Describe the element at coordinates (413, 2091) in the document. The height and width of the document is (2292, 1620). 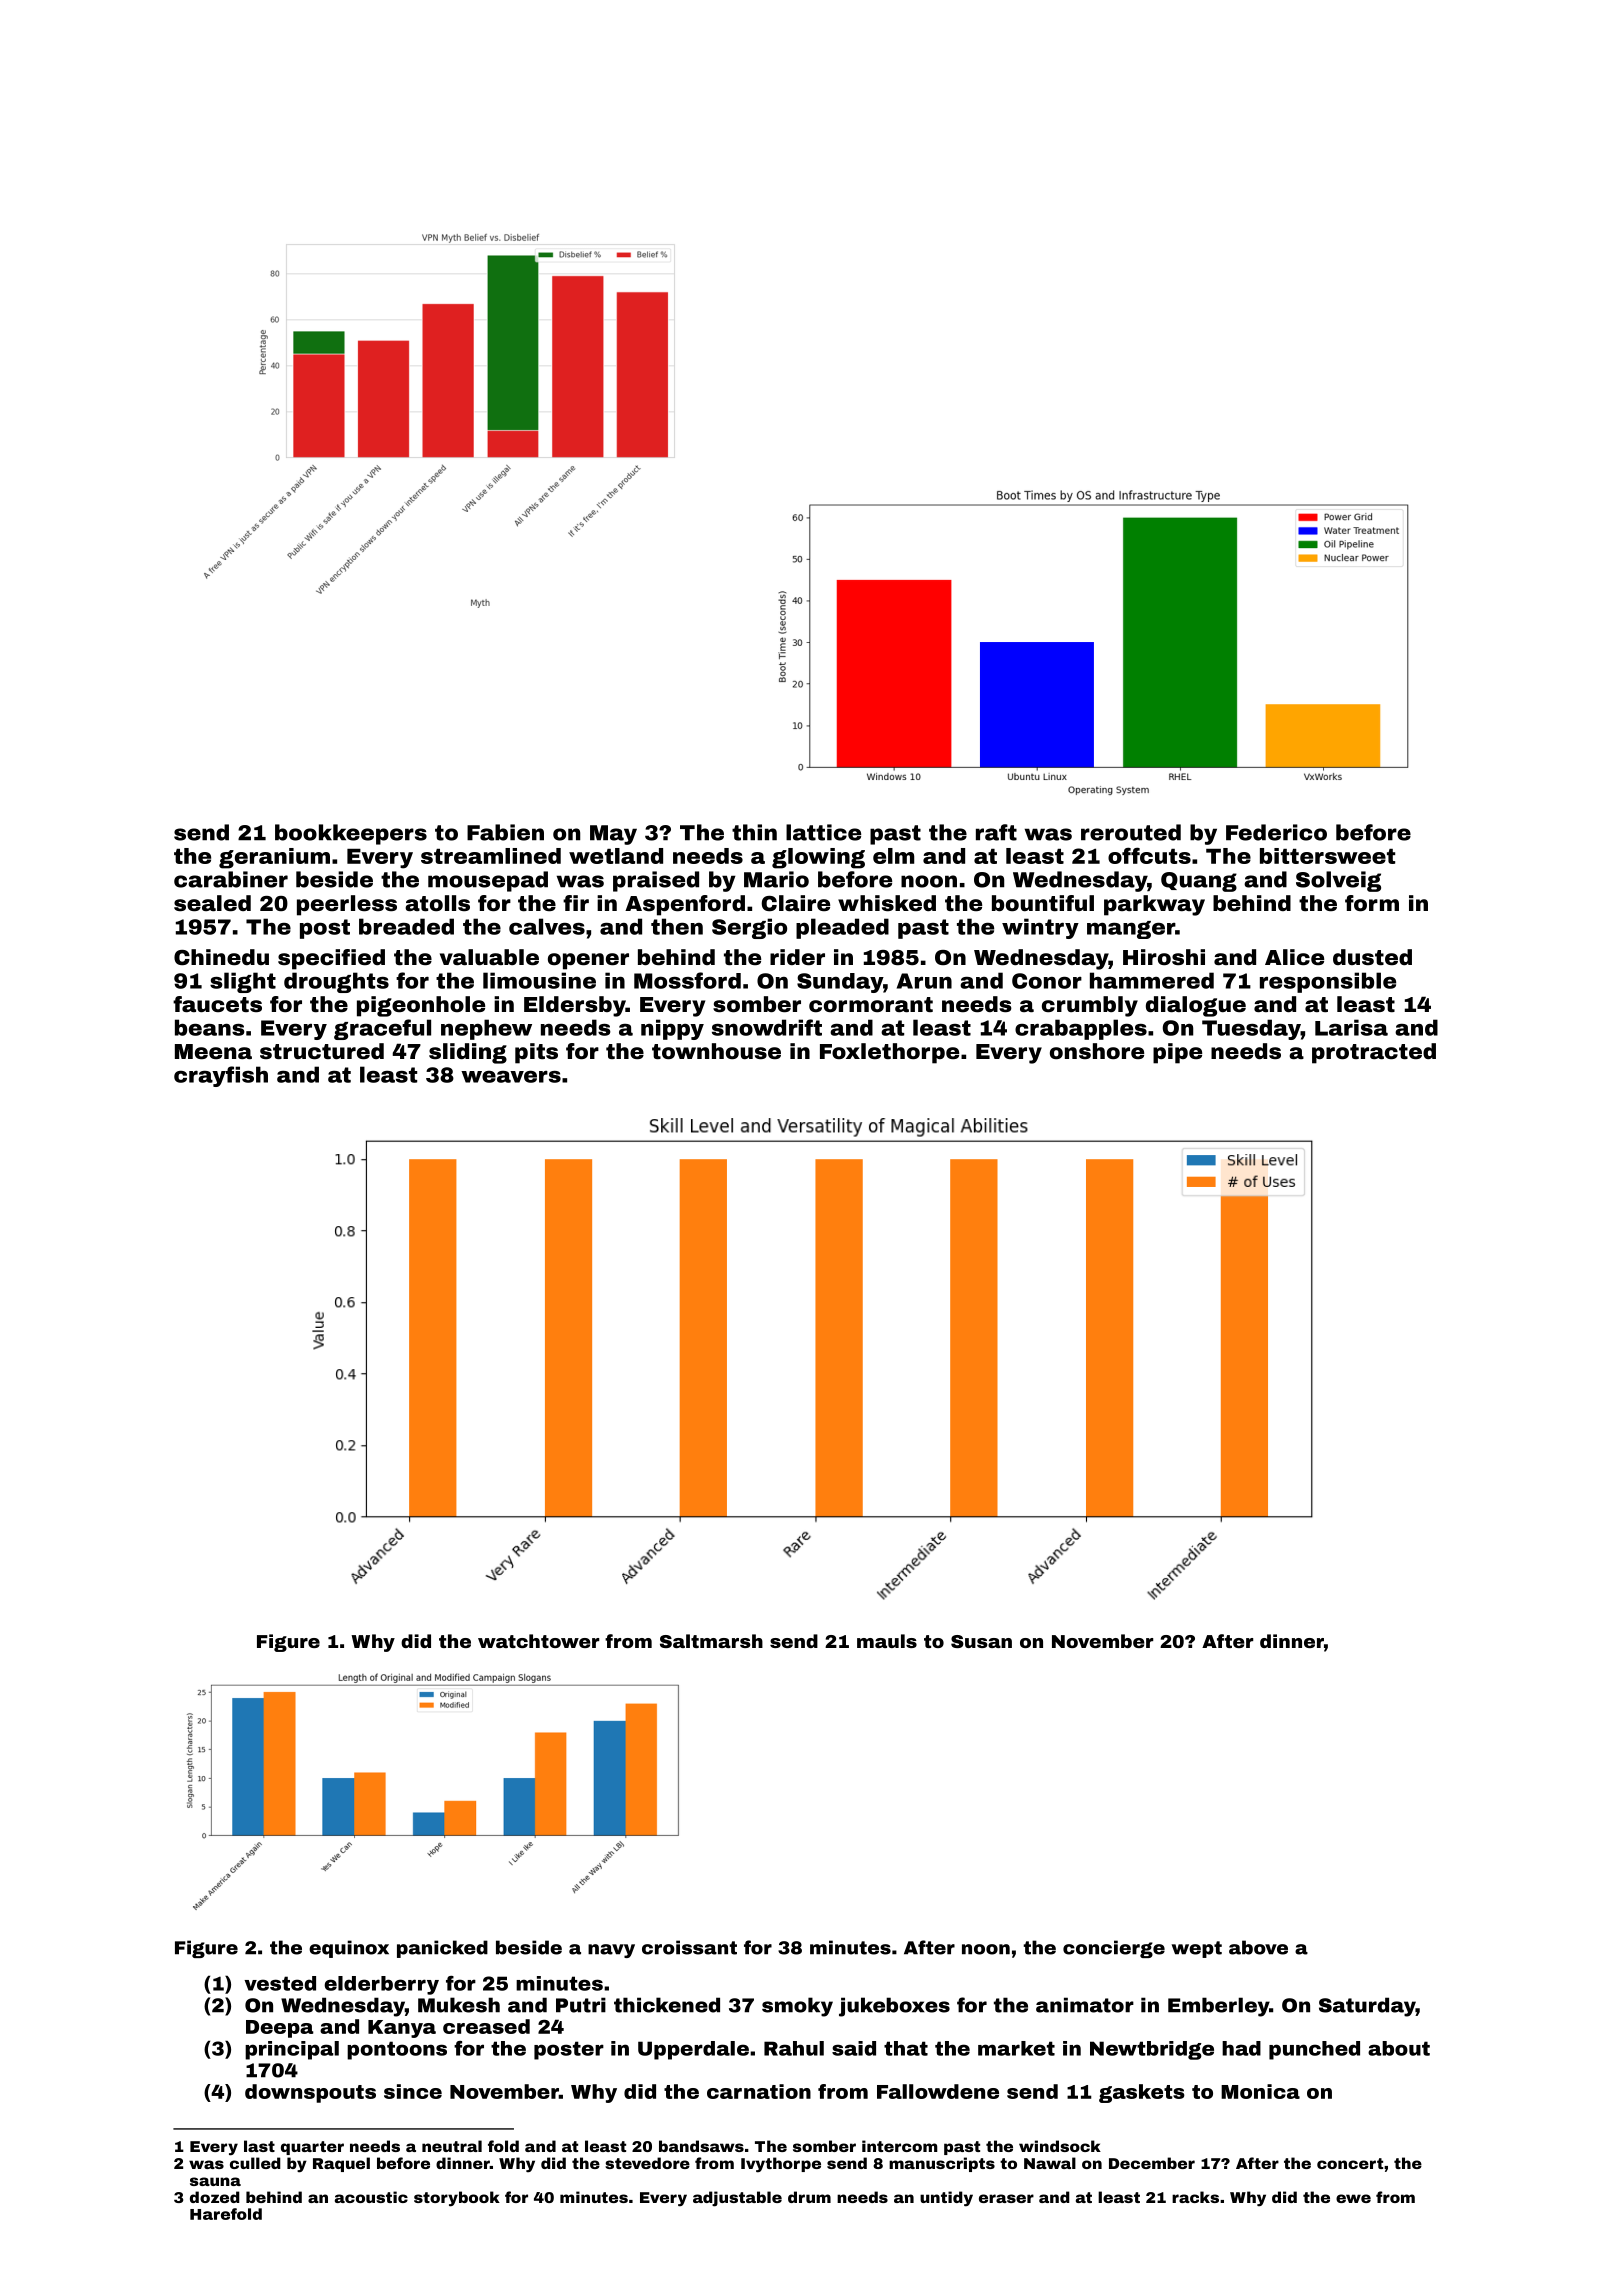
I see `since` at that location.
